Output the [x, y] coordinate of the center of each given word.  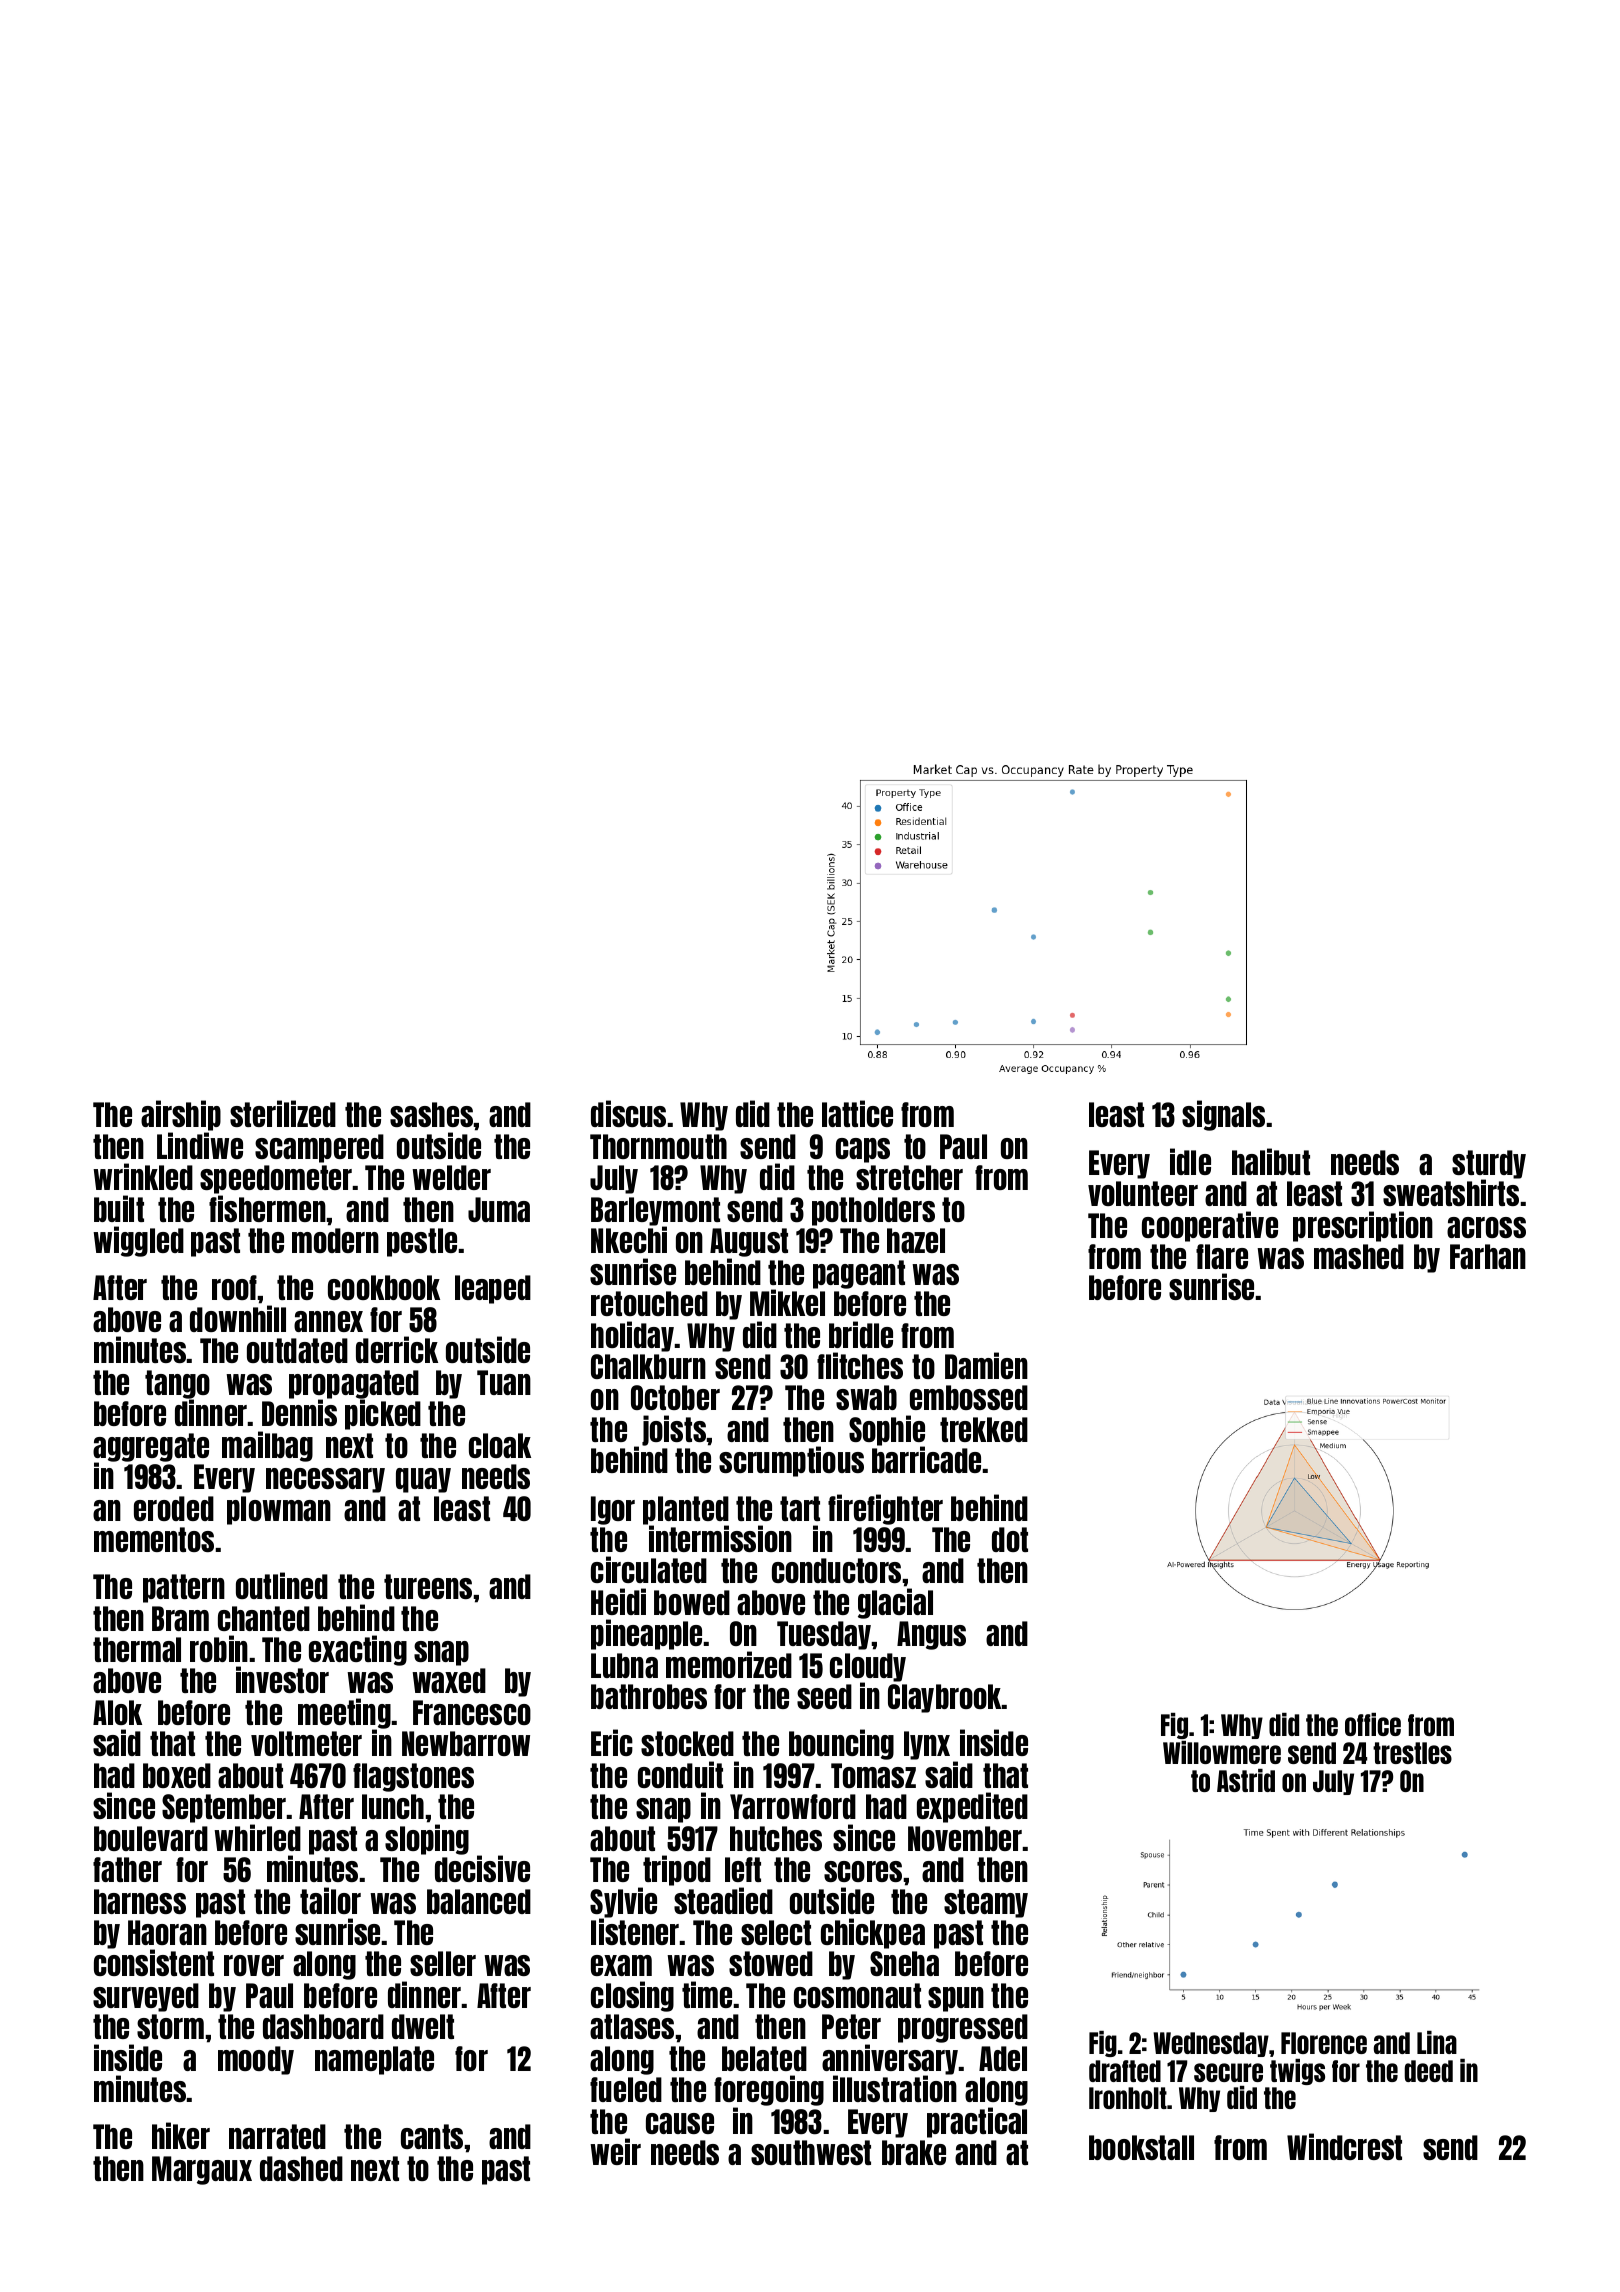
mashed [1359, 1256]
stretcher [909, 1177]
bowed [692, 1602]
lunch [393, 1806]
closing [632, 1996]
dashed [301, 2168]
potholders [873, 1211]
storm [170, 2026]
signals [1223, 1115]
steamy [986, 1903]
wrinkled [143, 1176]
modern [335, 1240]
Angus [931, 1635]
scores [863, 1871]
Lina [1437, 2042]
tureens [428, 1586]
